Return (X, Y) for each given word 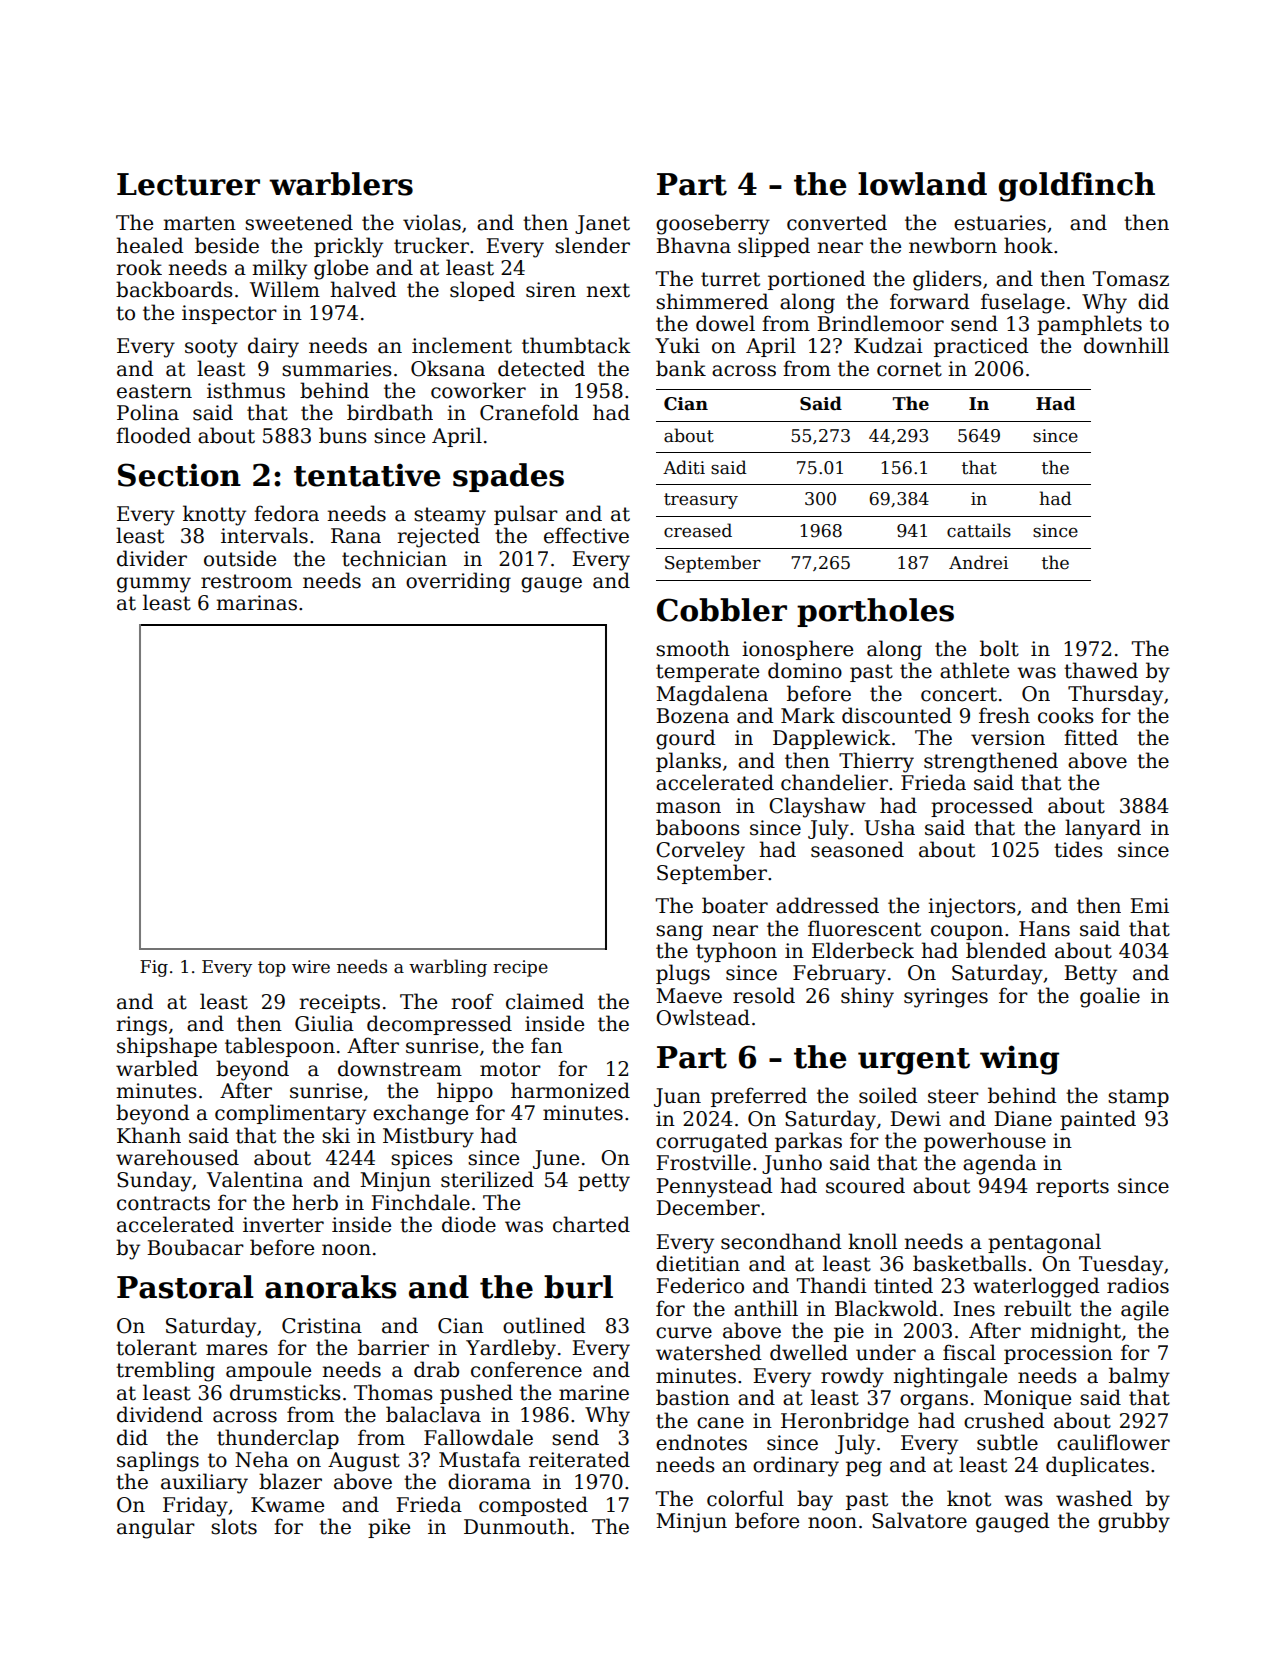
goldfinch (1077, 187)
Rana (356, 536)
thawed (1101, 670)
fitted (1091, 737)
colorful (745, 1498)
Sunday (154, 1181)
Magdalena (712, 695)
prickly (348, 247)
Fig (154, 968)
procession (1058, 1354)
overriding (458, 582)
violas (432, 222)
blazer (290, 1481)
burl (578, 1287)
